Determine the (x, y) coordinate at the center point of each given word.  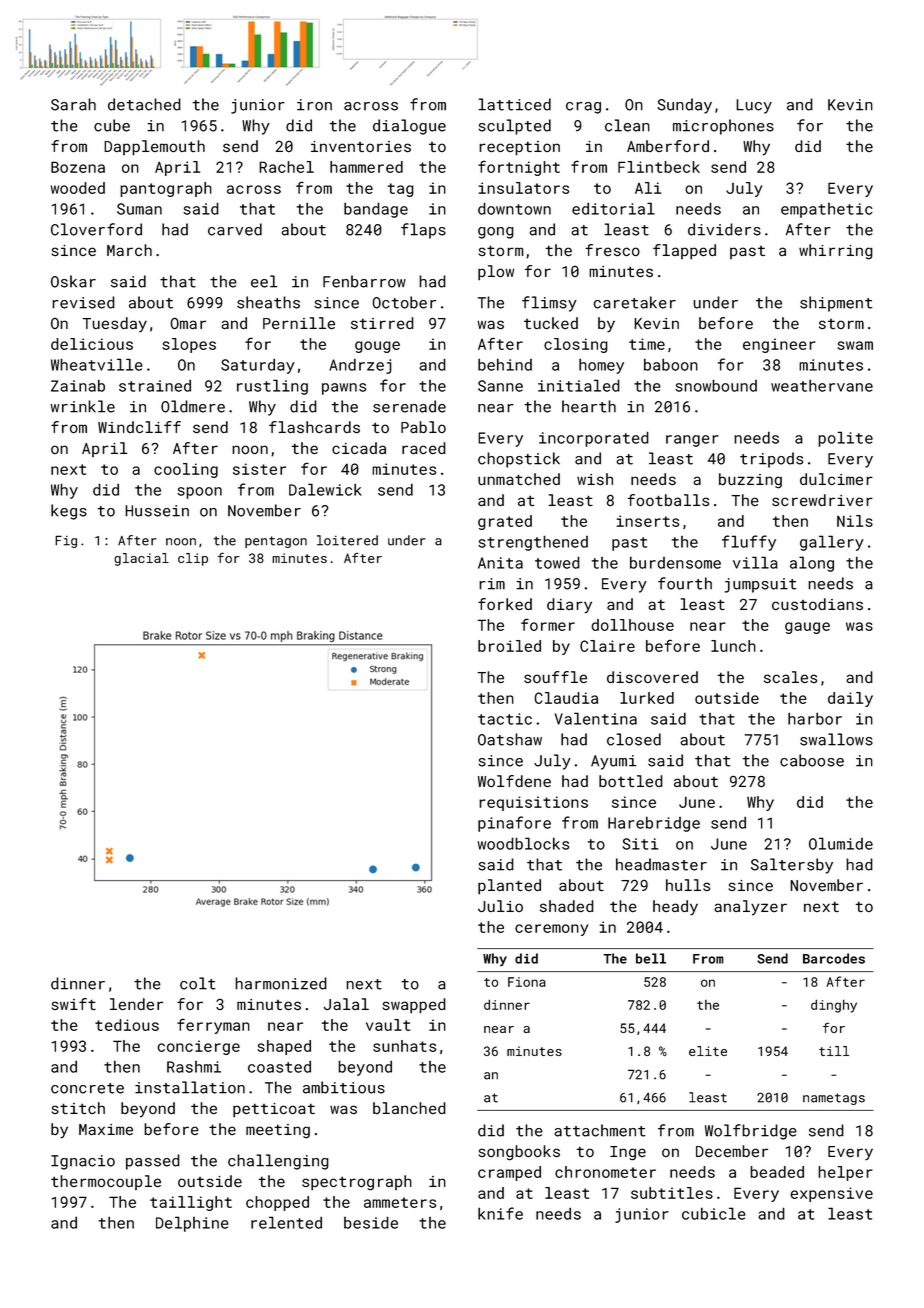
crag (583, 108)
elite (708, 1051)
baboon (671, 364)
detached (144, 104)
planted (509, 887)
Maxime (106, 1130)
